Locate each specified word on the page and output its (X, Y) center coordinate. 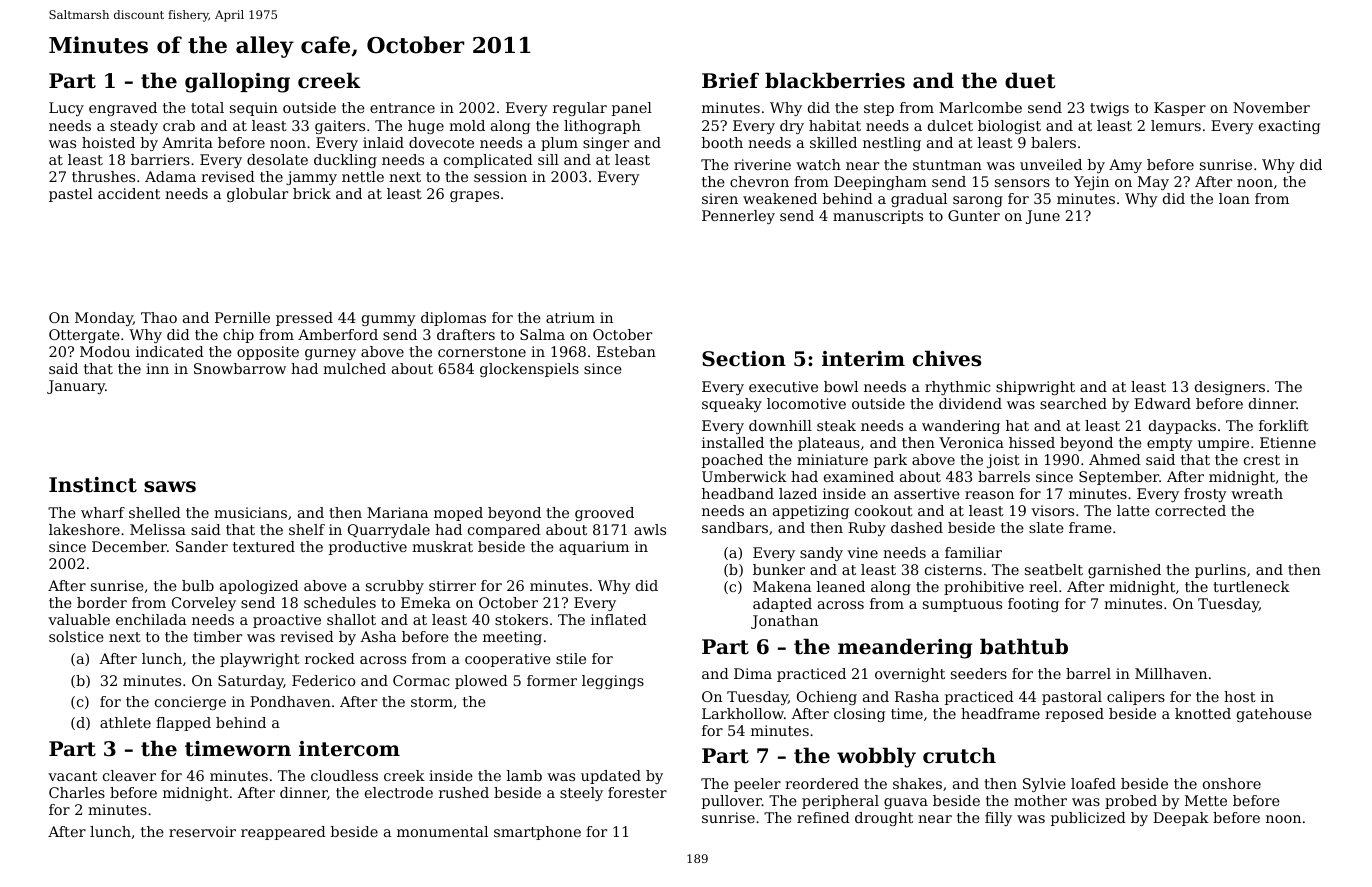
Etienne (1288, 442)
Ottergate (84, 336)
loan (1234, 198)
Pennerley (738, 217)
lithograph (602, 127)
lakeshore (84, 529)
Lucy (66, 109)
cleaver (129, 775)
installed (733, 442)
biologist (1009, 127)
